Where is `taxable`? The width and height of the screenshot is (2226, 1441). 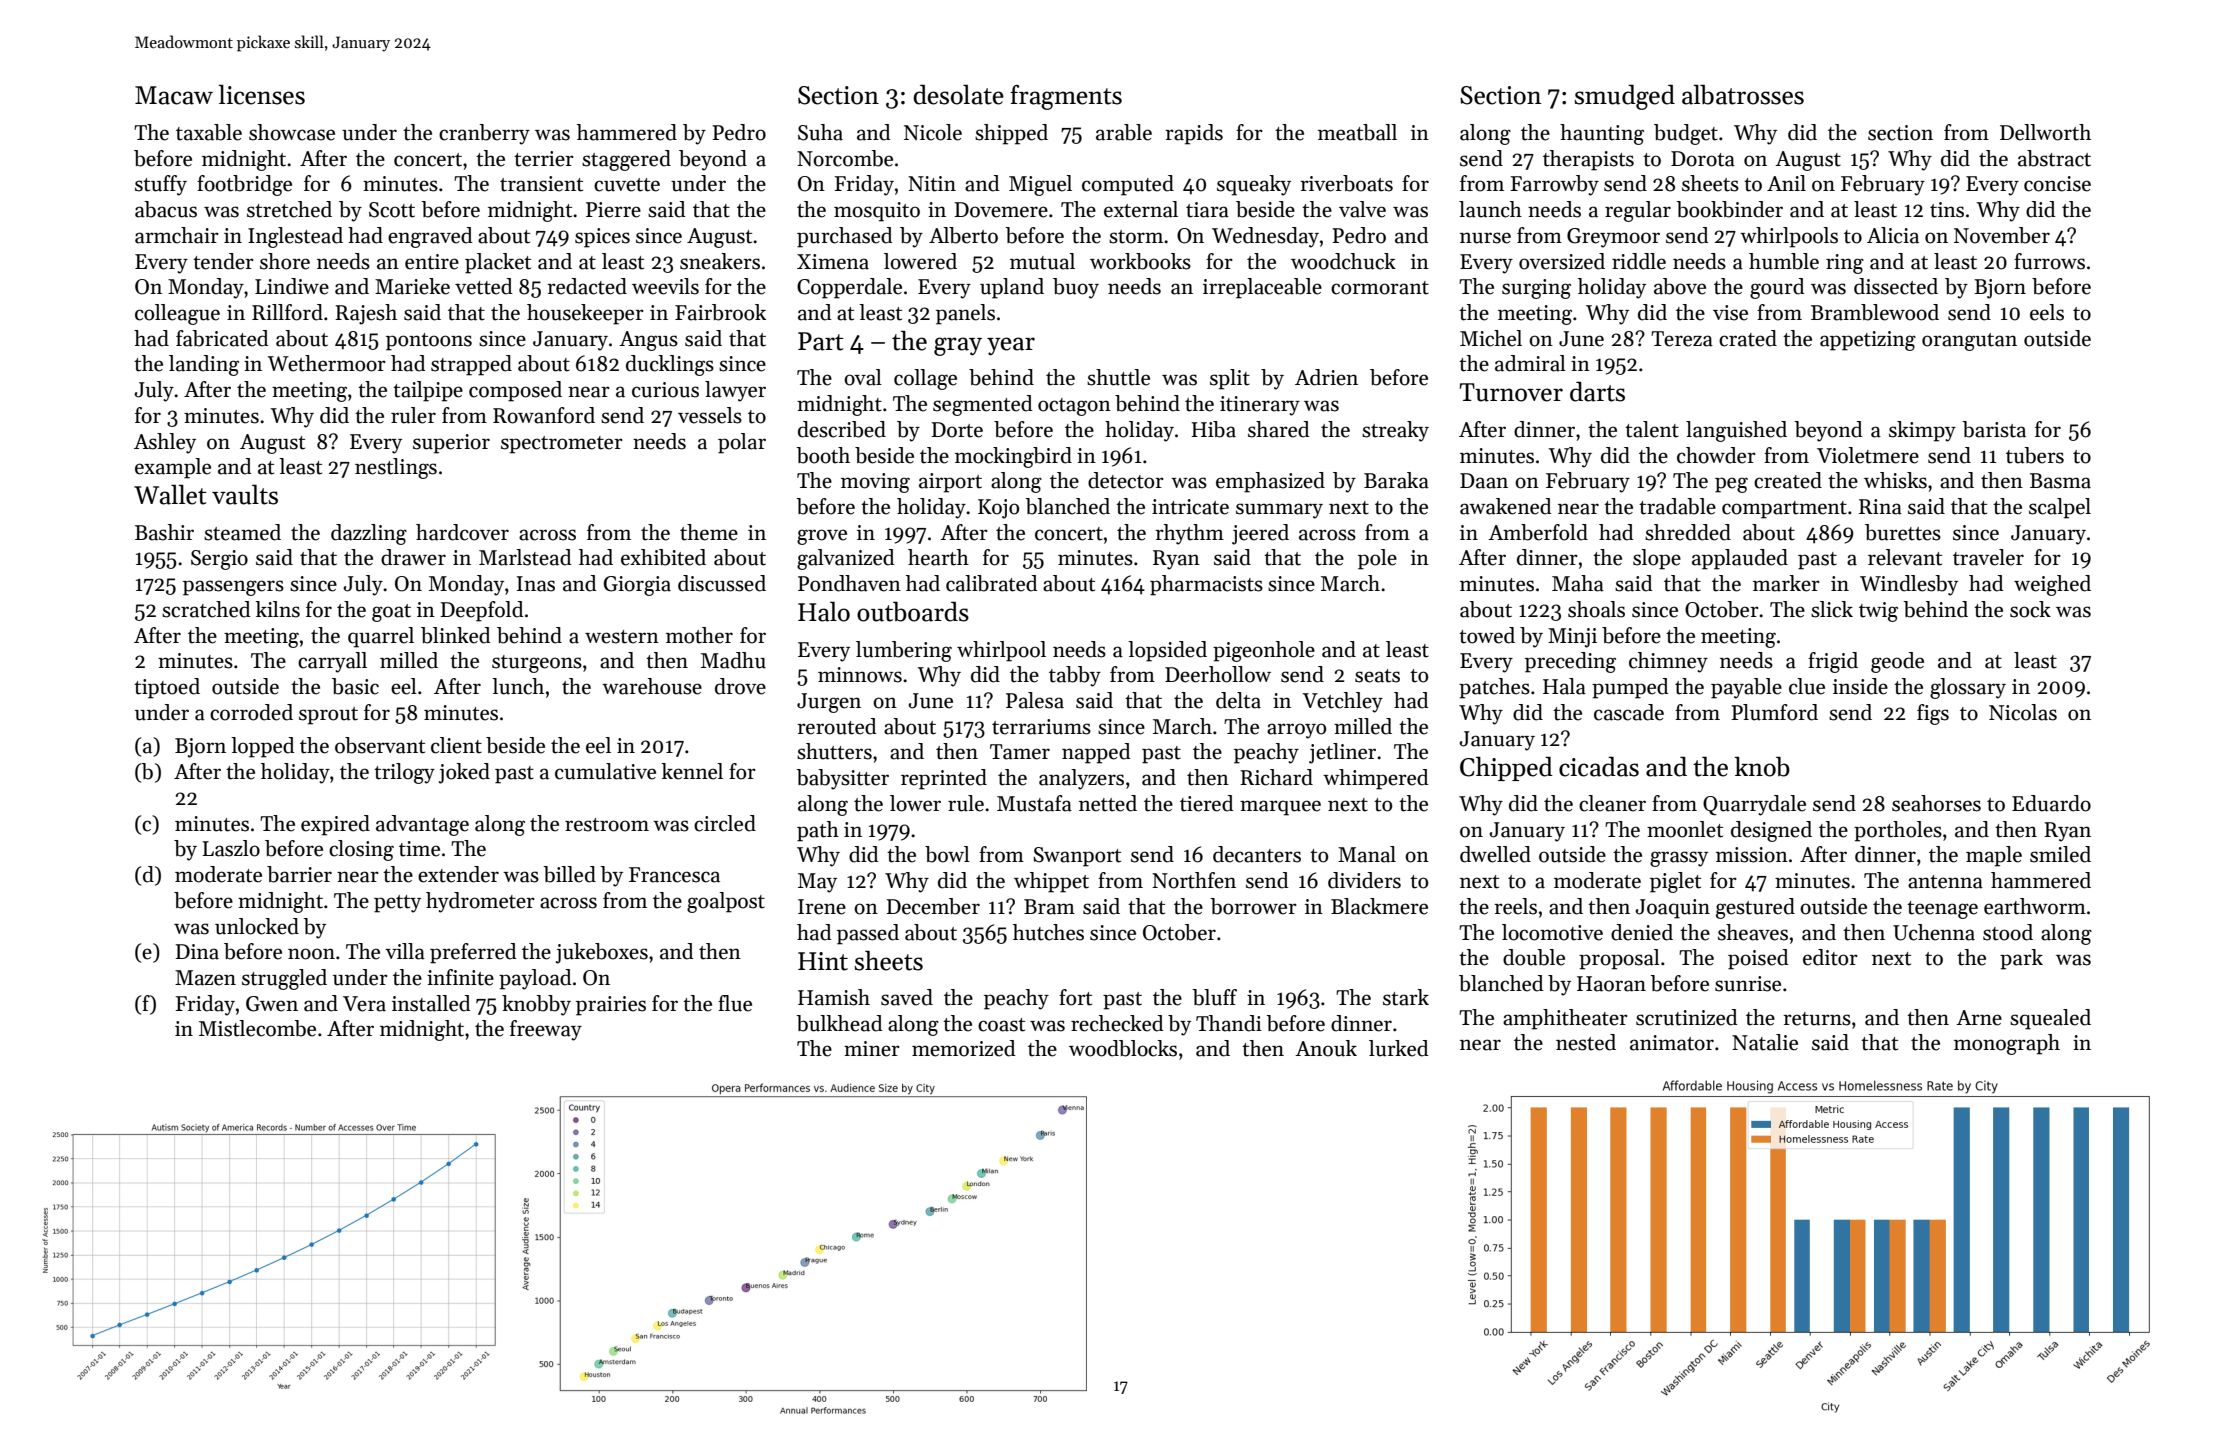 taxable is located at coordinates (209, 132).
